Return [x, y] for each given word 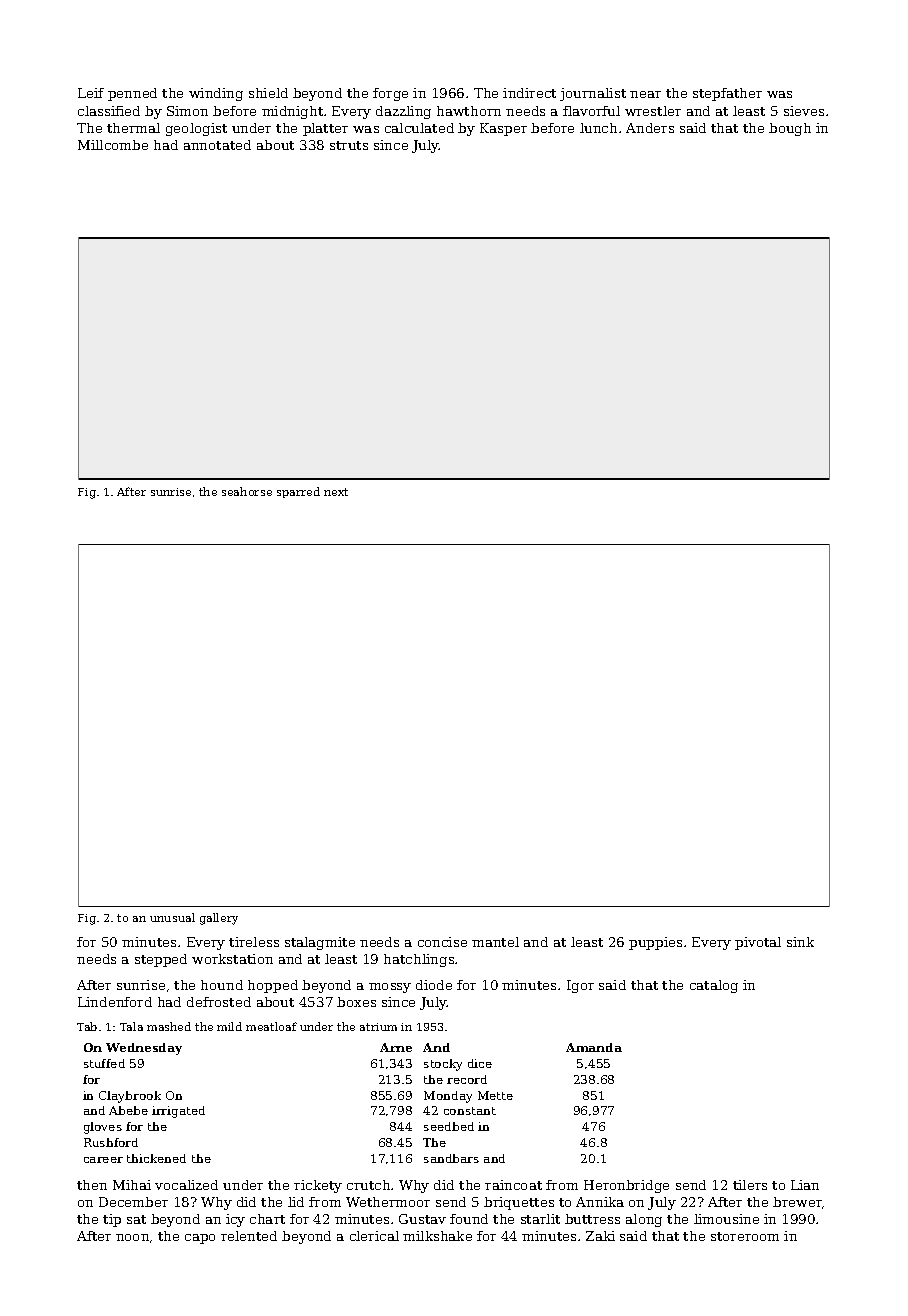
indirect [529, 93]
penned [132, 94]
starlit [540, 1219]
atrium [378, 1027]
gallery [219, 919]
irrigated [178, 1112]
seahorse [247, 491]
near [645, 94]
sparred [298, 492]
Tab [87, 1026]
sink [800, 942]
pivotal [758, 943]
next [336, 492]
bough [790, 129]
